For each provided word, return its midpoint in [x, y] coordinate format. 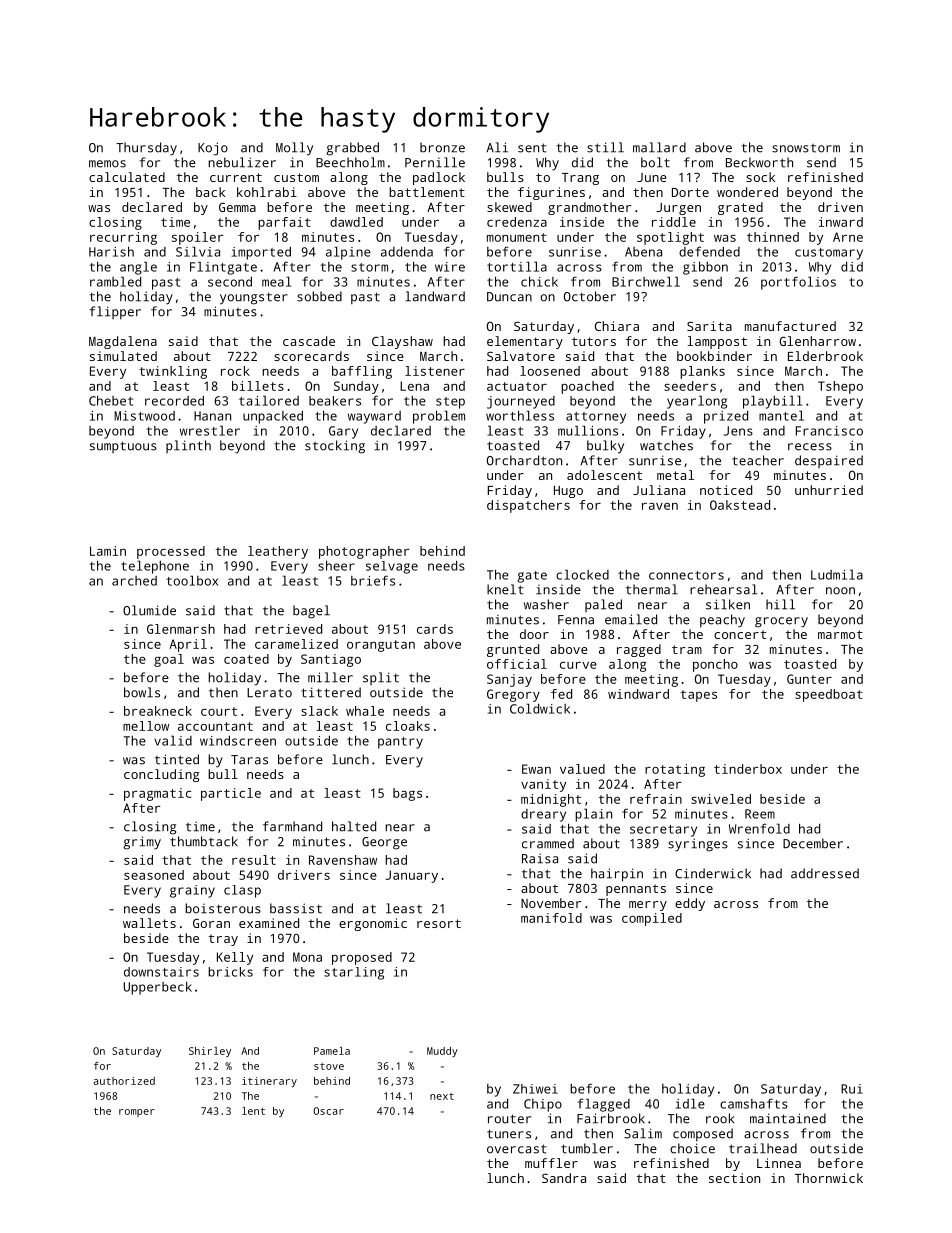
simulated [123, 356]
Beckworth [759, 162]
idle [690, 1103]
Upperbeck [158, 988]
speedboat [829, 695]
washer [546, 604]
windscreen [238, 740]
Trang [580, 179]
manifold [551, 918]
